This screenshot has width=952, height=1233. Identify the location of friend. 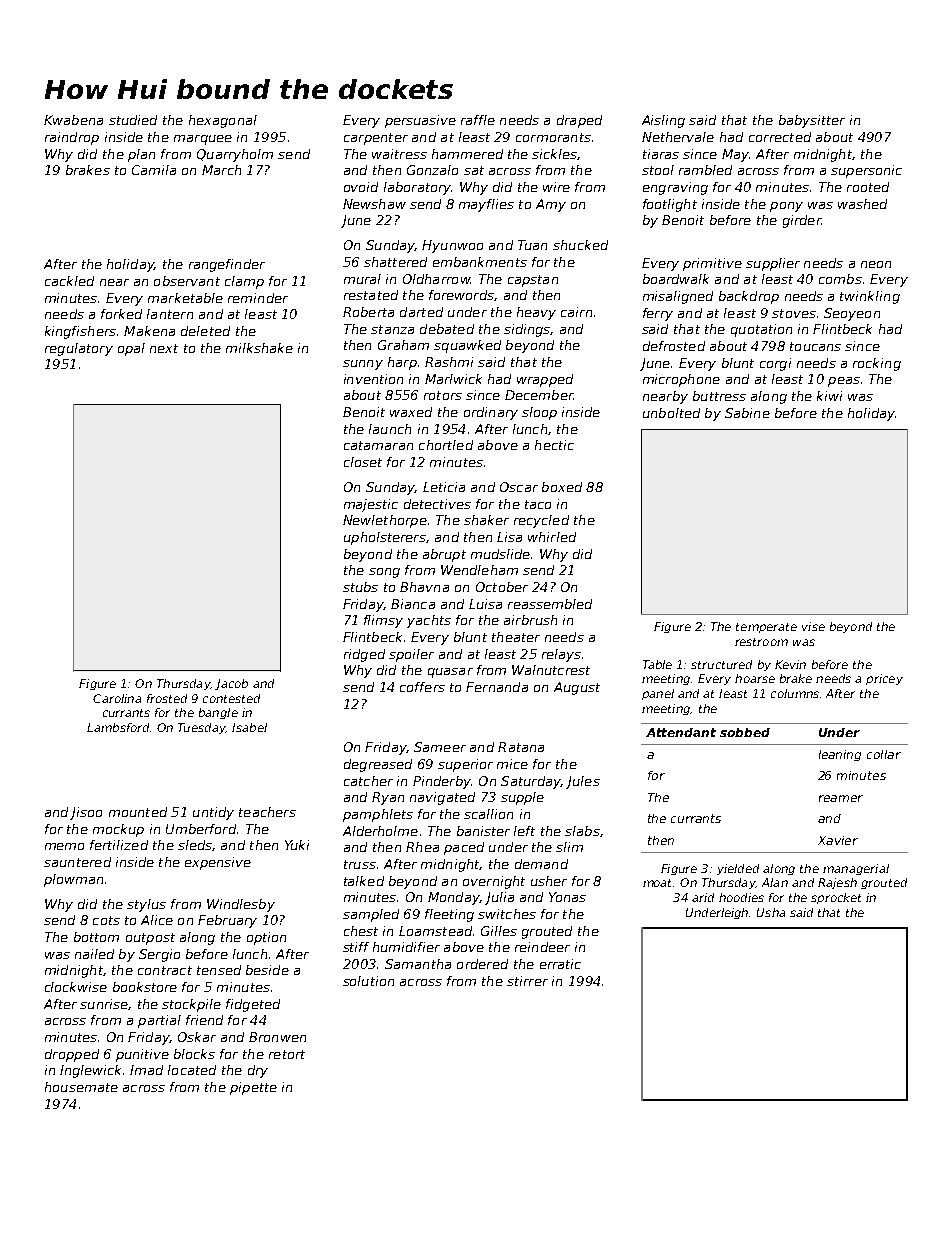
(204, 1020).
